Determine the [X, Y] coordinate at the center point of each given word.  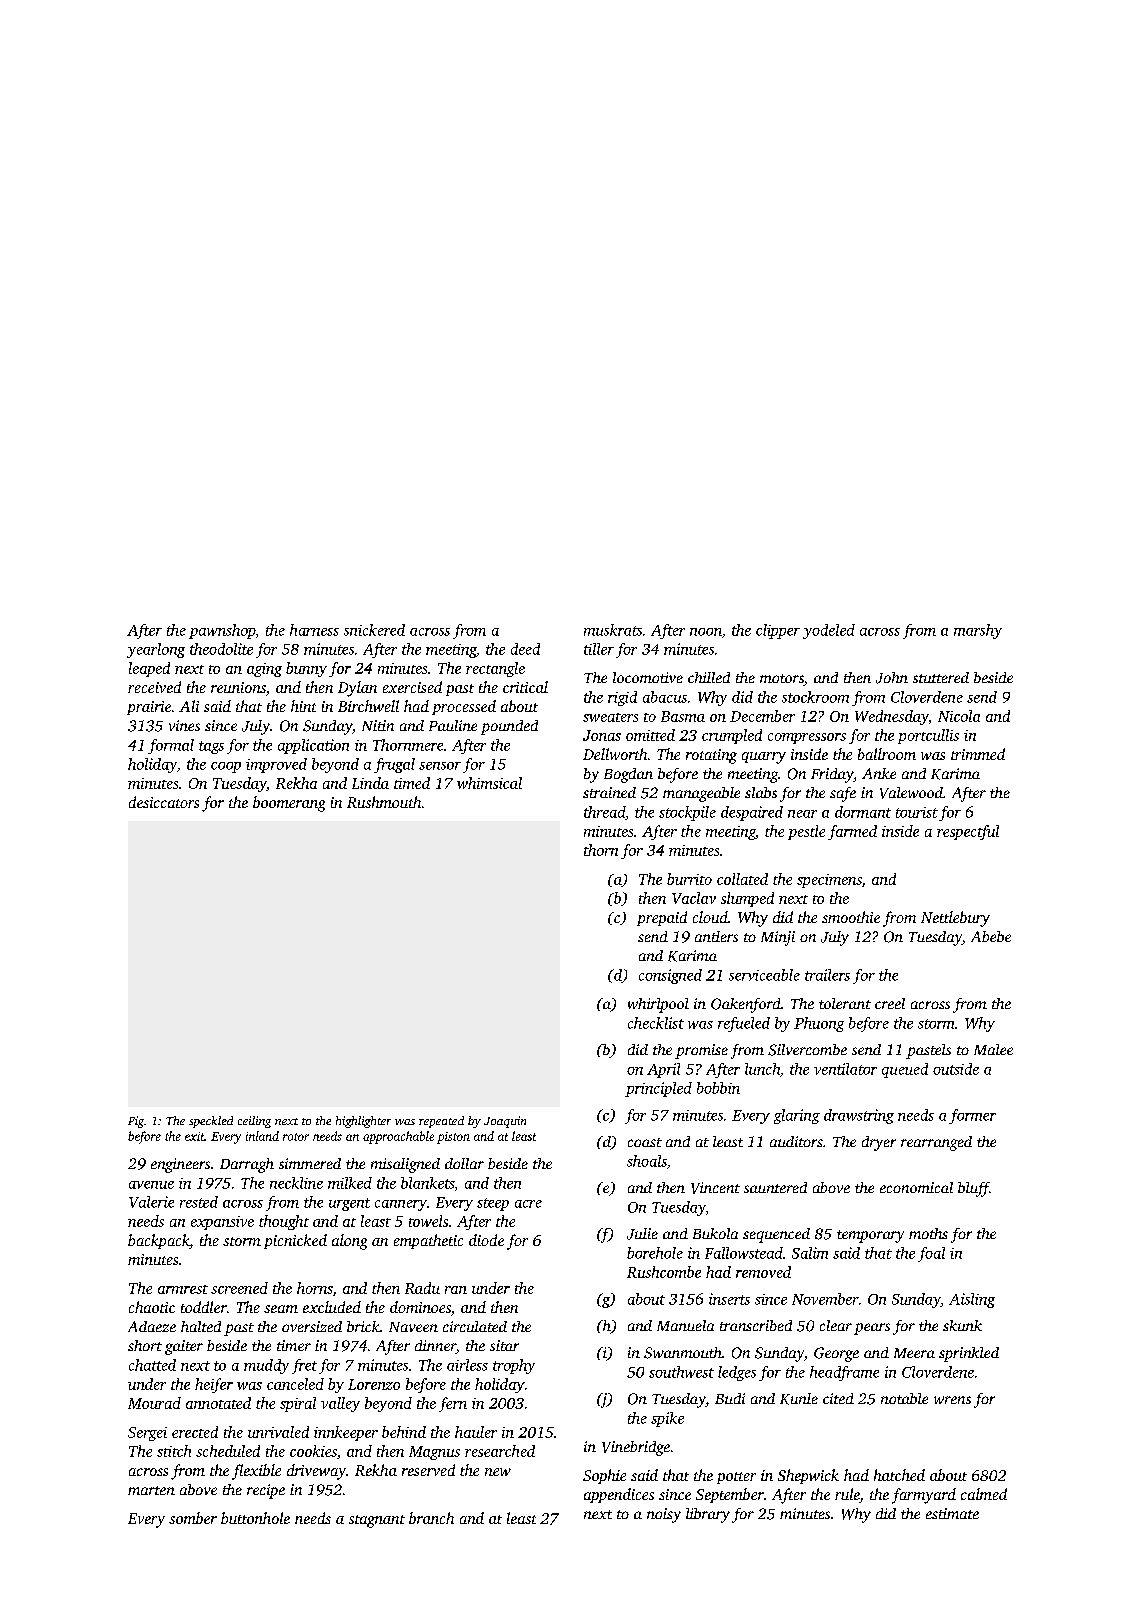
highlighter [363, 1122]
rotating [711, 756]
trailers [827, 975]
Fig [136, 1122]
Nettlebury [955, 919]
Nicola [959, 716]
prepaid [662, 918]
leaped [149, 669]
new [498, 1472]
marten [151, 1490]
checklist [656, 1023]
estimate [952, 1513]
